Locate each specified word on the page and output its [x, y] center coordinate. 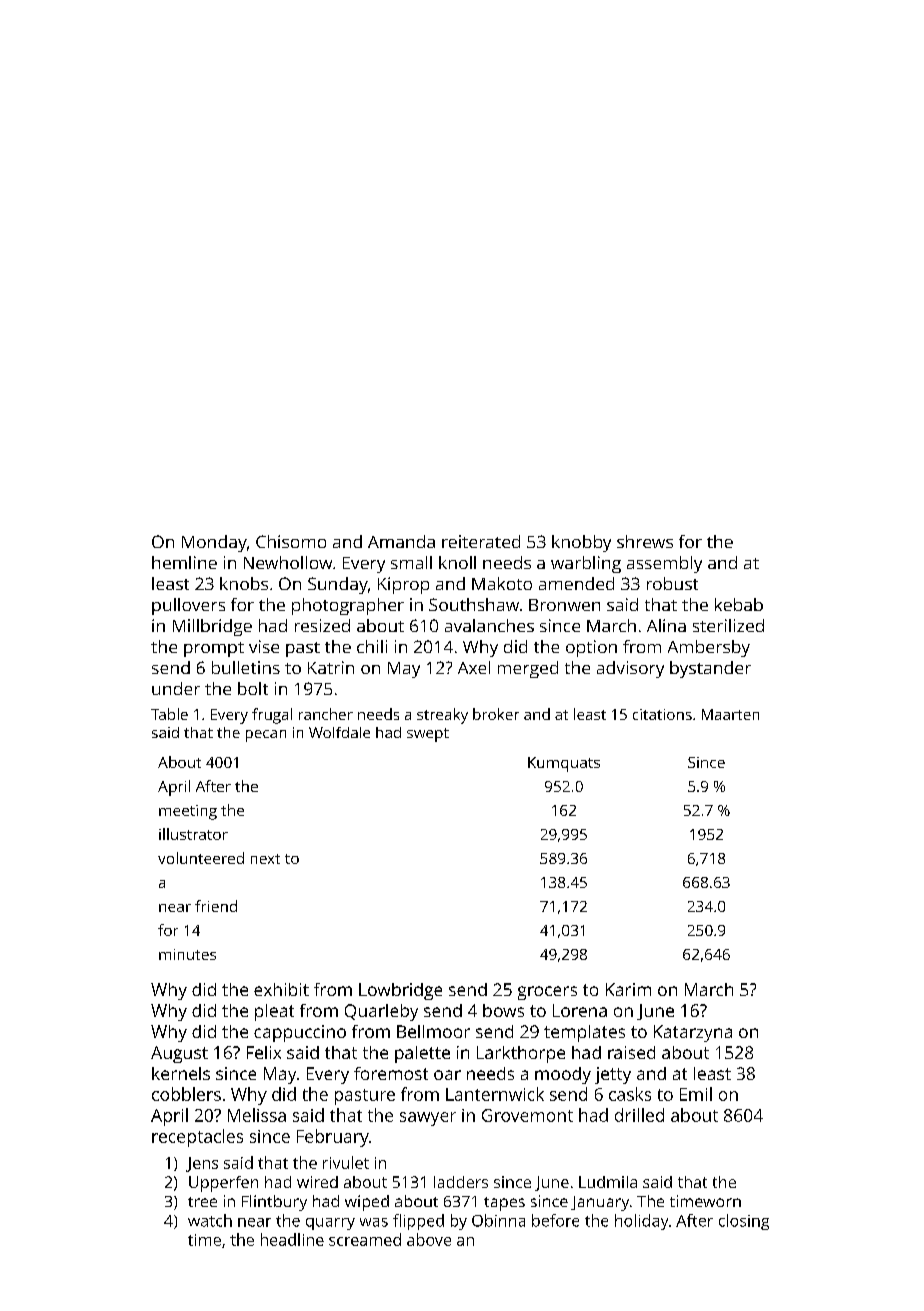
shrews [645, 541]
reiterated [481, 541]
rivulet [346, 1162]
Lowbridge [400, 991]
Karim [628, 989]
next [265, 859]
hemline [184, 562]
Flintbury [274, 1203]
